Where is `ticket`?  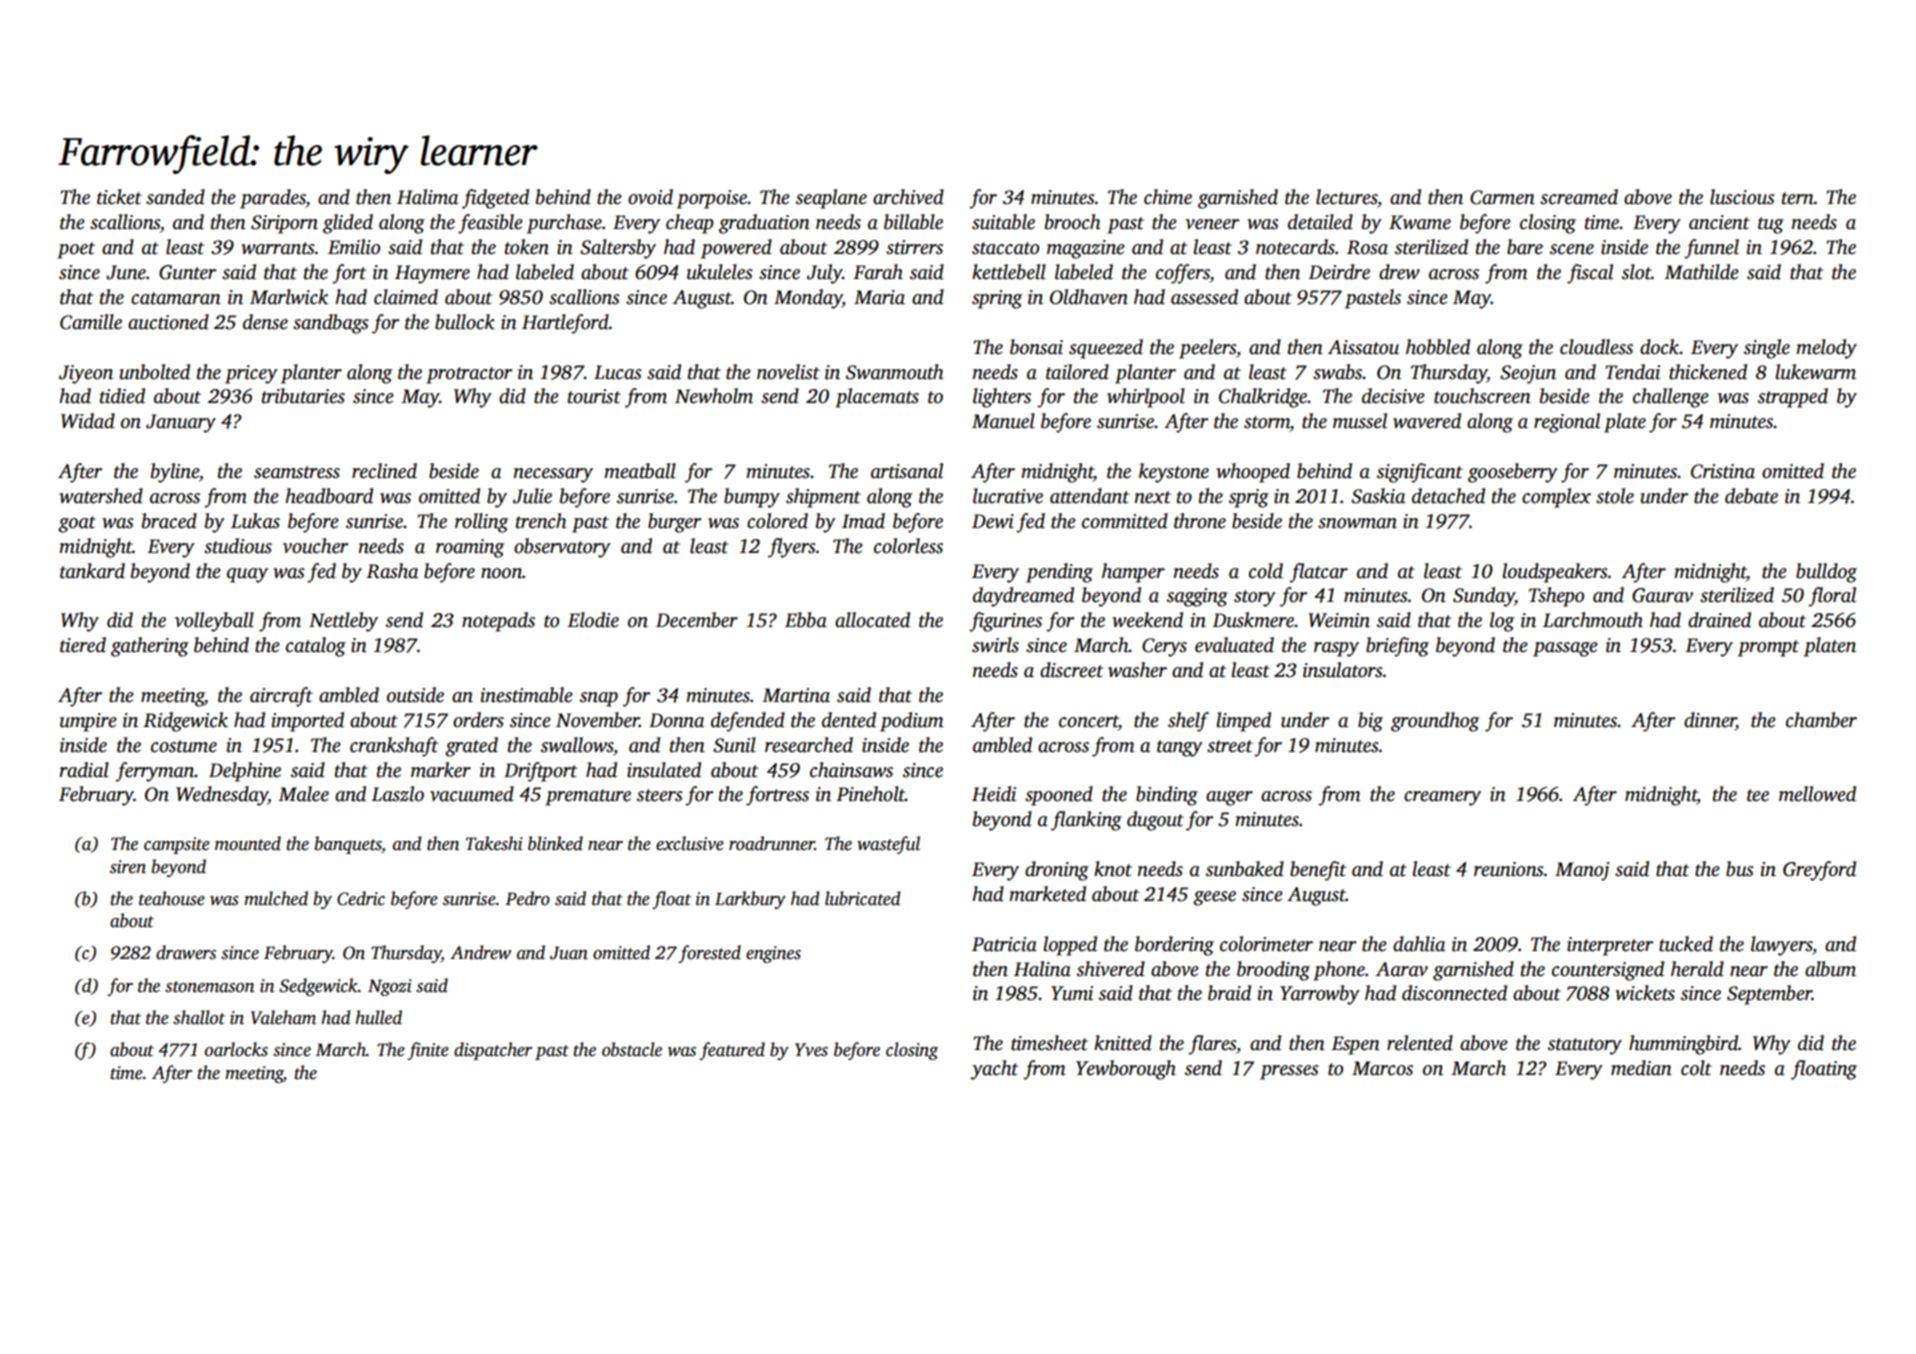
ticket is located at coordinates (119, 197).
